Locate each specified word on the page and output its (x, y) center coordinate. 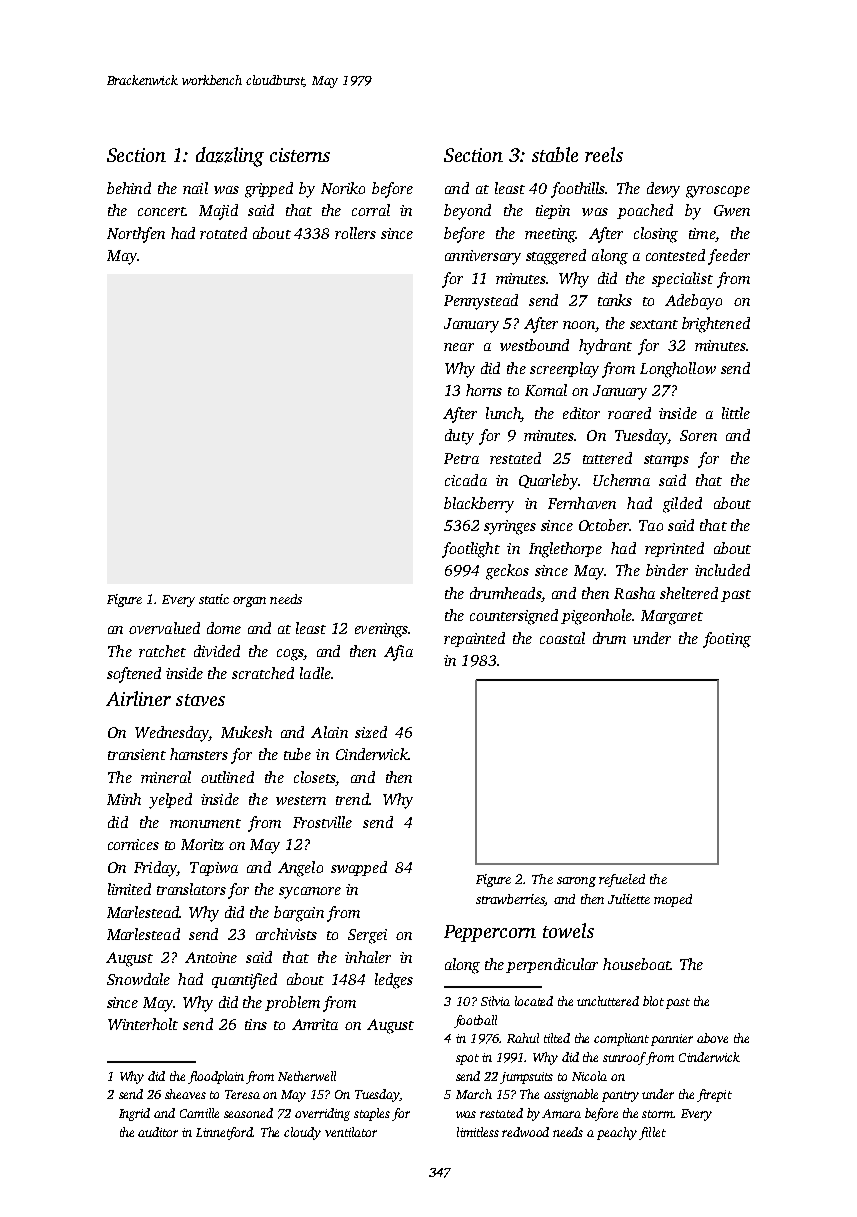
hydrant (605, 347)
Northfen (136, 235)
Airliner (138, 698)
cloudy (302, 1133)
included (722, 570)
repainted (474, 639)
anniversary (483, 257)
